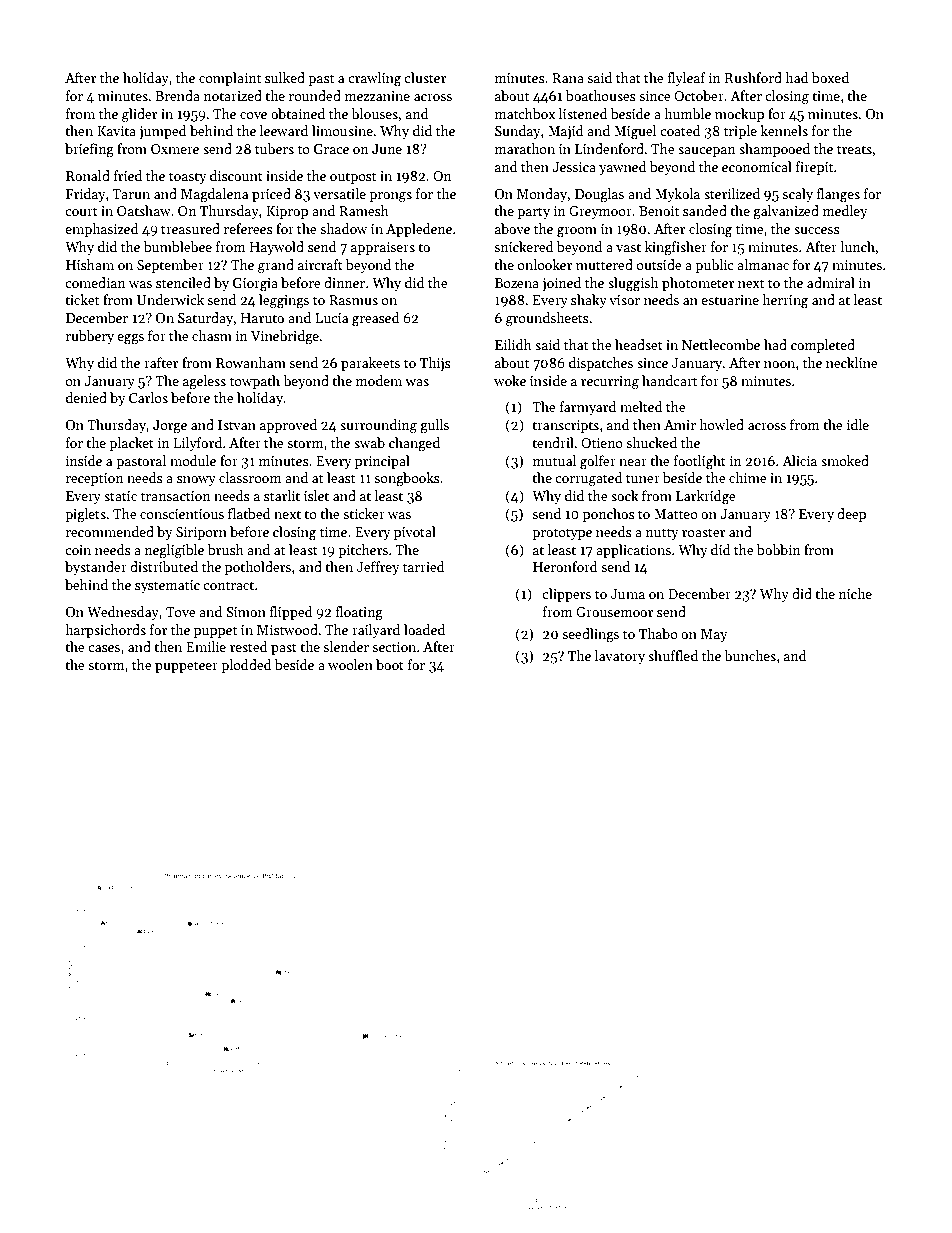 This screenshot has width=952, height=1233. What do you see at coordinates (258, 568) in the screenshot?
I see `potholders` at bounding box center [258, 568].
